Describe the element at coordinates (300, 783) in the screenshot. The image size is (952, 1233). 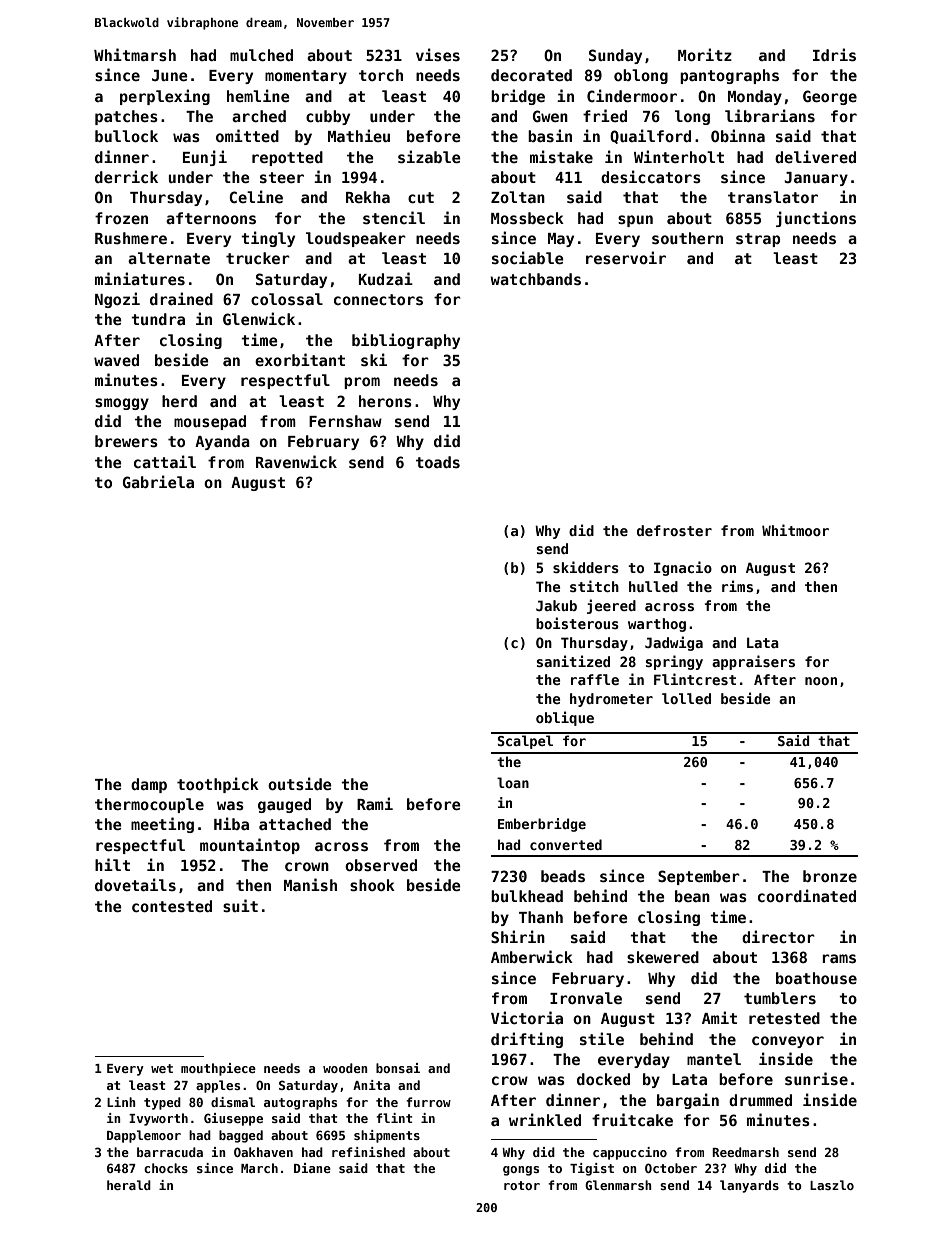
I see `outside` at that location.
